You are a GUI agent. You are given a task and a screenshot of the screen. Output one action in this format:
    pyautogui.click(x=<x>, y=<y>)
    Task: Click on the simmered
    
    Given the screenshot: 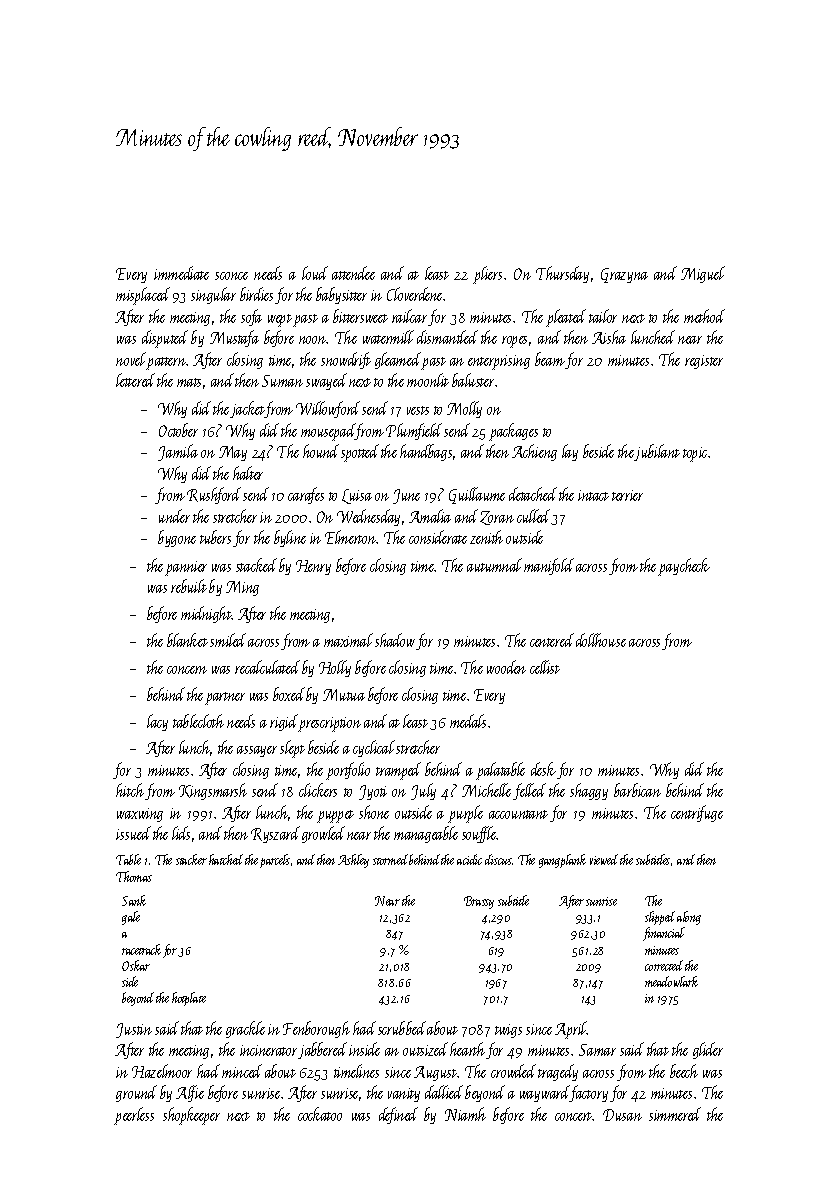 What is the action you would take?
    pyautogui.click(x=675, y=1114)
